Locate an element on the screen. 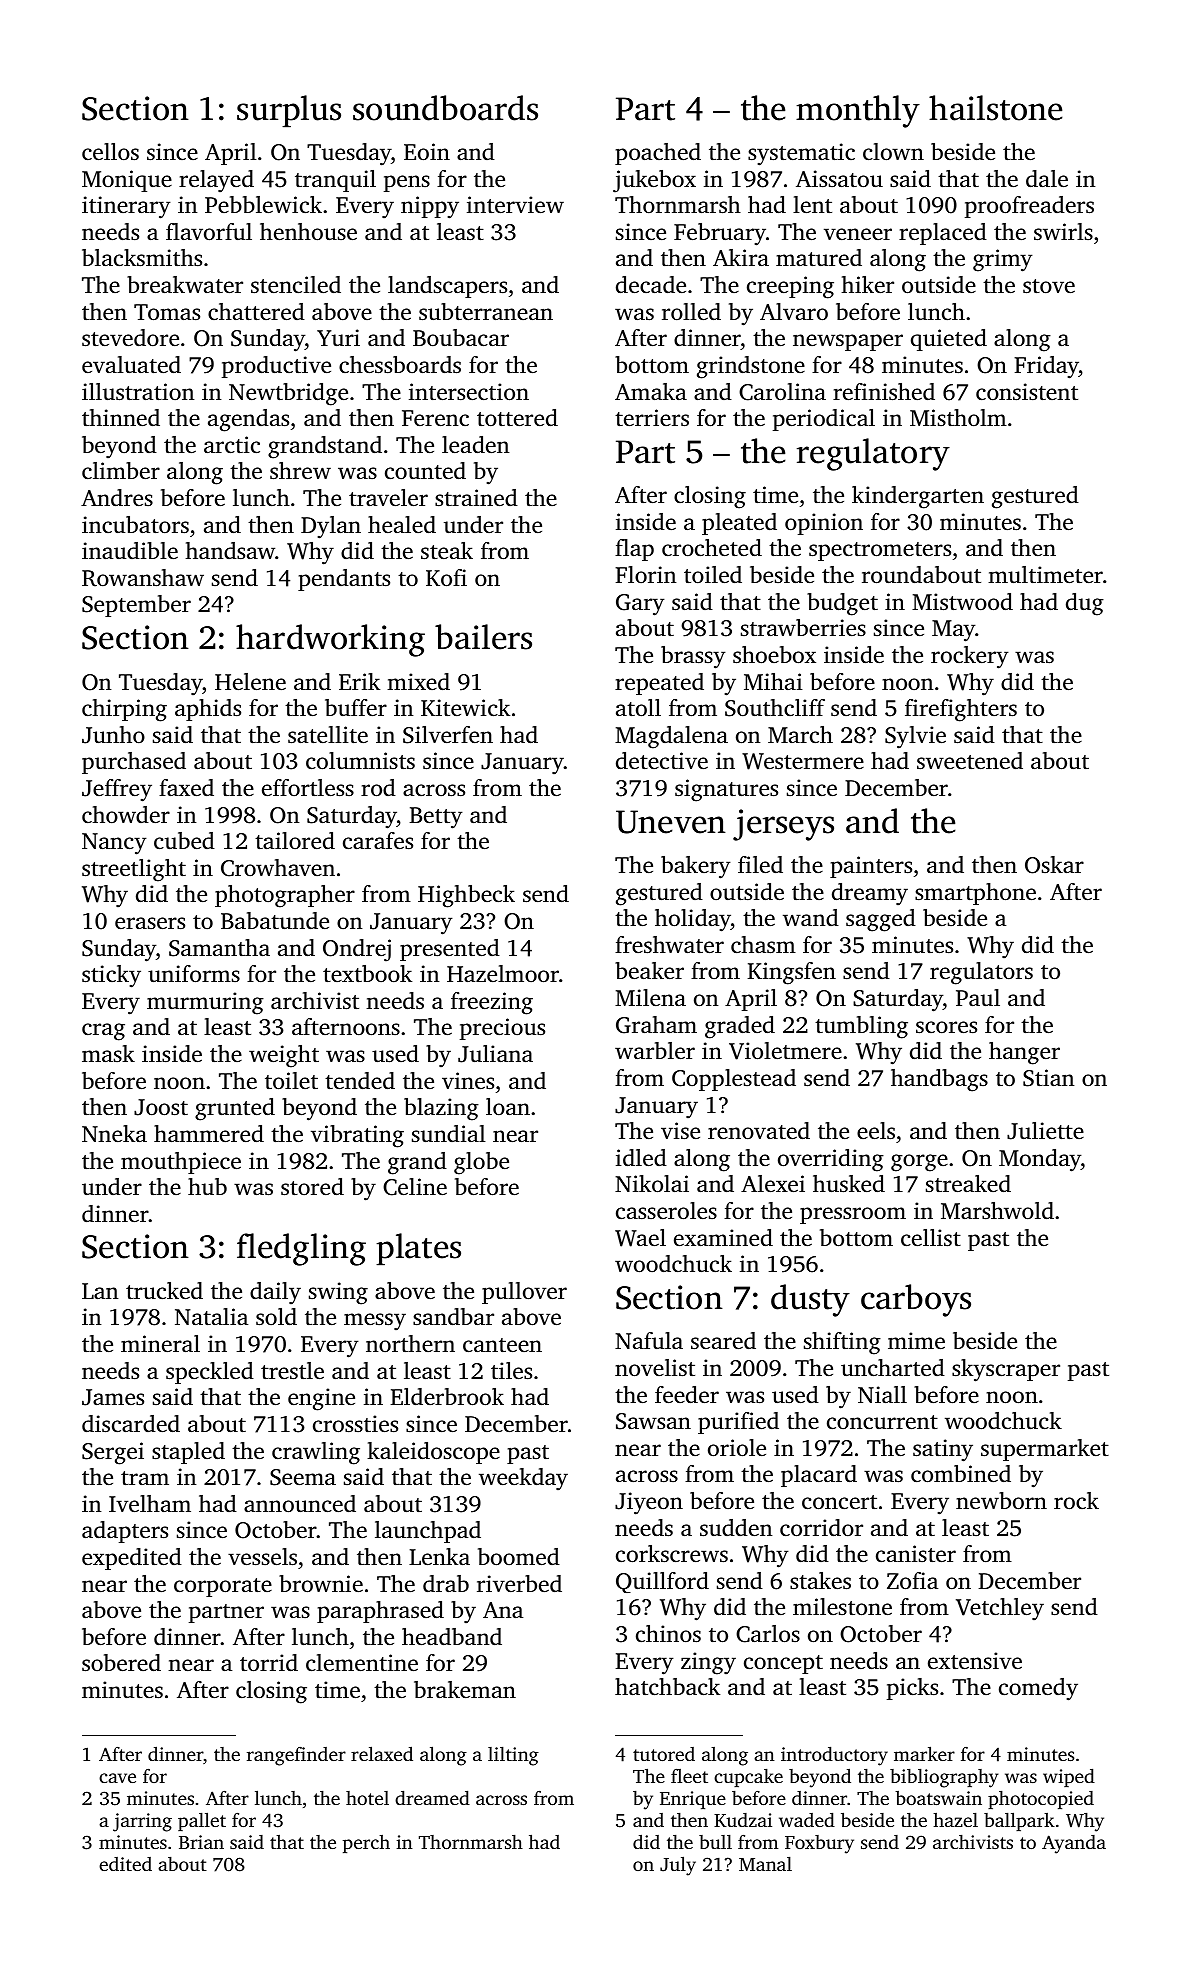 This screenshot has height=1961, width=1191. Nneka is located at coordinates (114, 1133).
